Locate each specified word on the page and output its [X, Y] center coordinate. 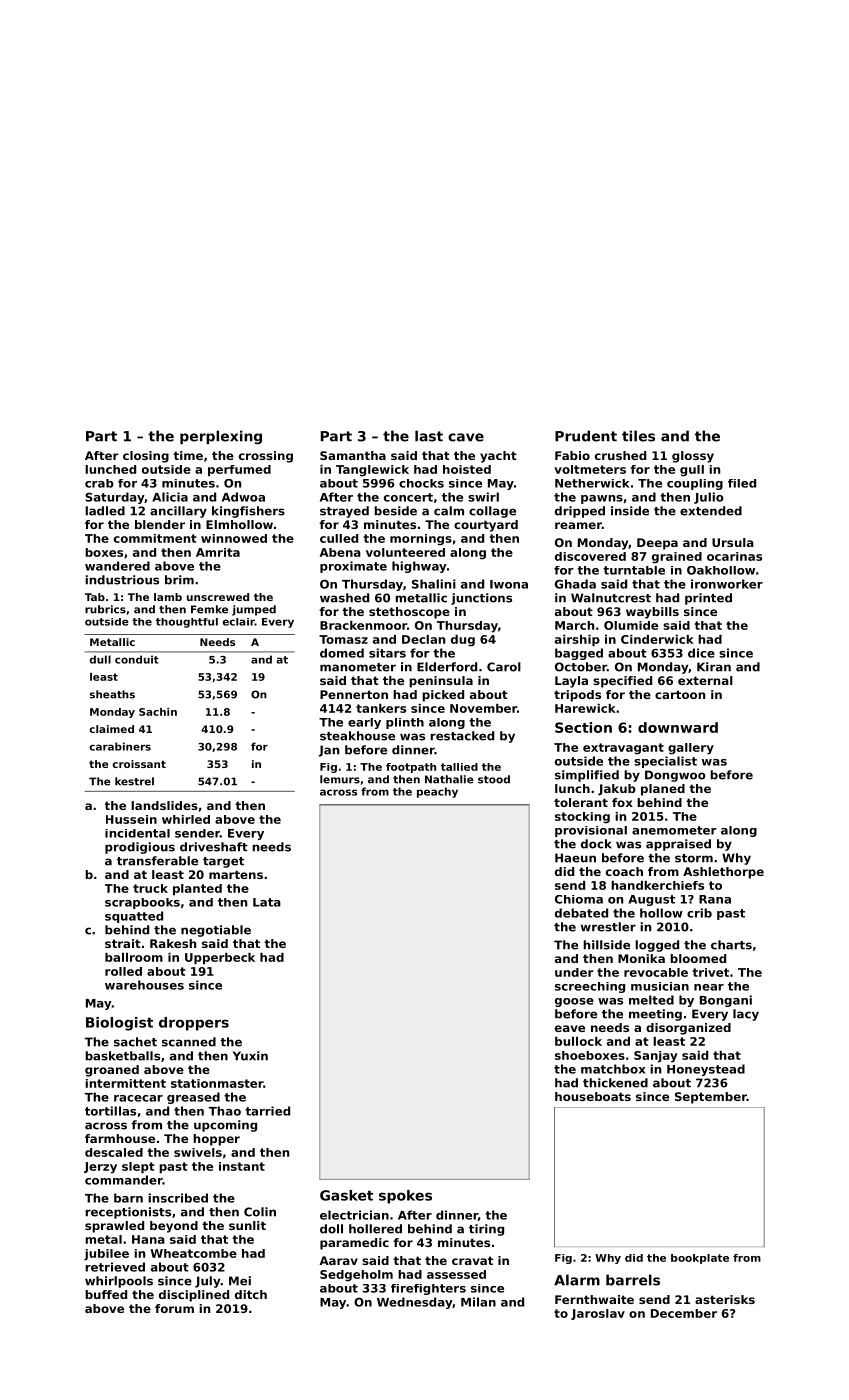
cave [466, 437]
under [574, 972]
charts [731, 945]
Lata [267, 902]
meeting [655, 1015]
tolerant [581, 802]
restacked [462, 736]
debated [581, 913]
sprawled [114, 1227]
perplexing [221, 437]
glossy [693, 457]
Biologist [119, 1024]
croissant [139, 764]
